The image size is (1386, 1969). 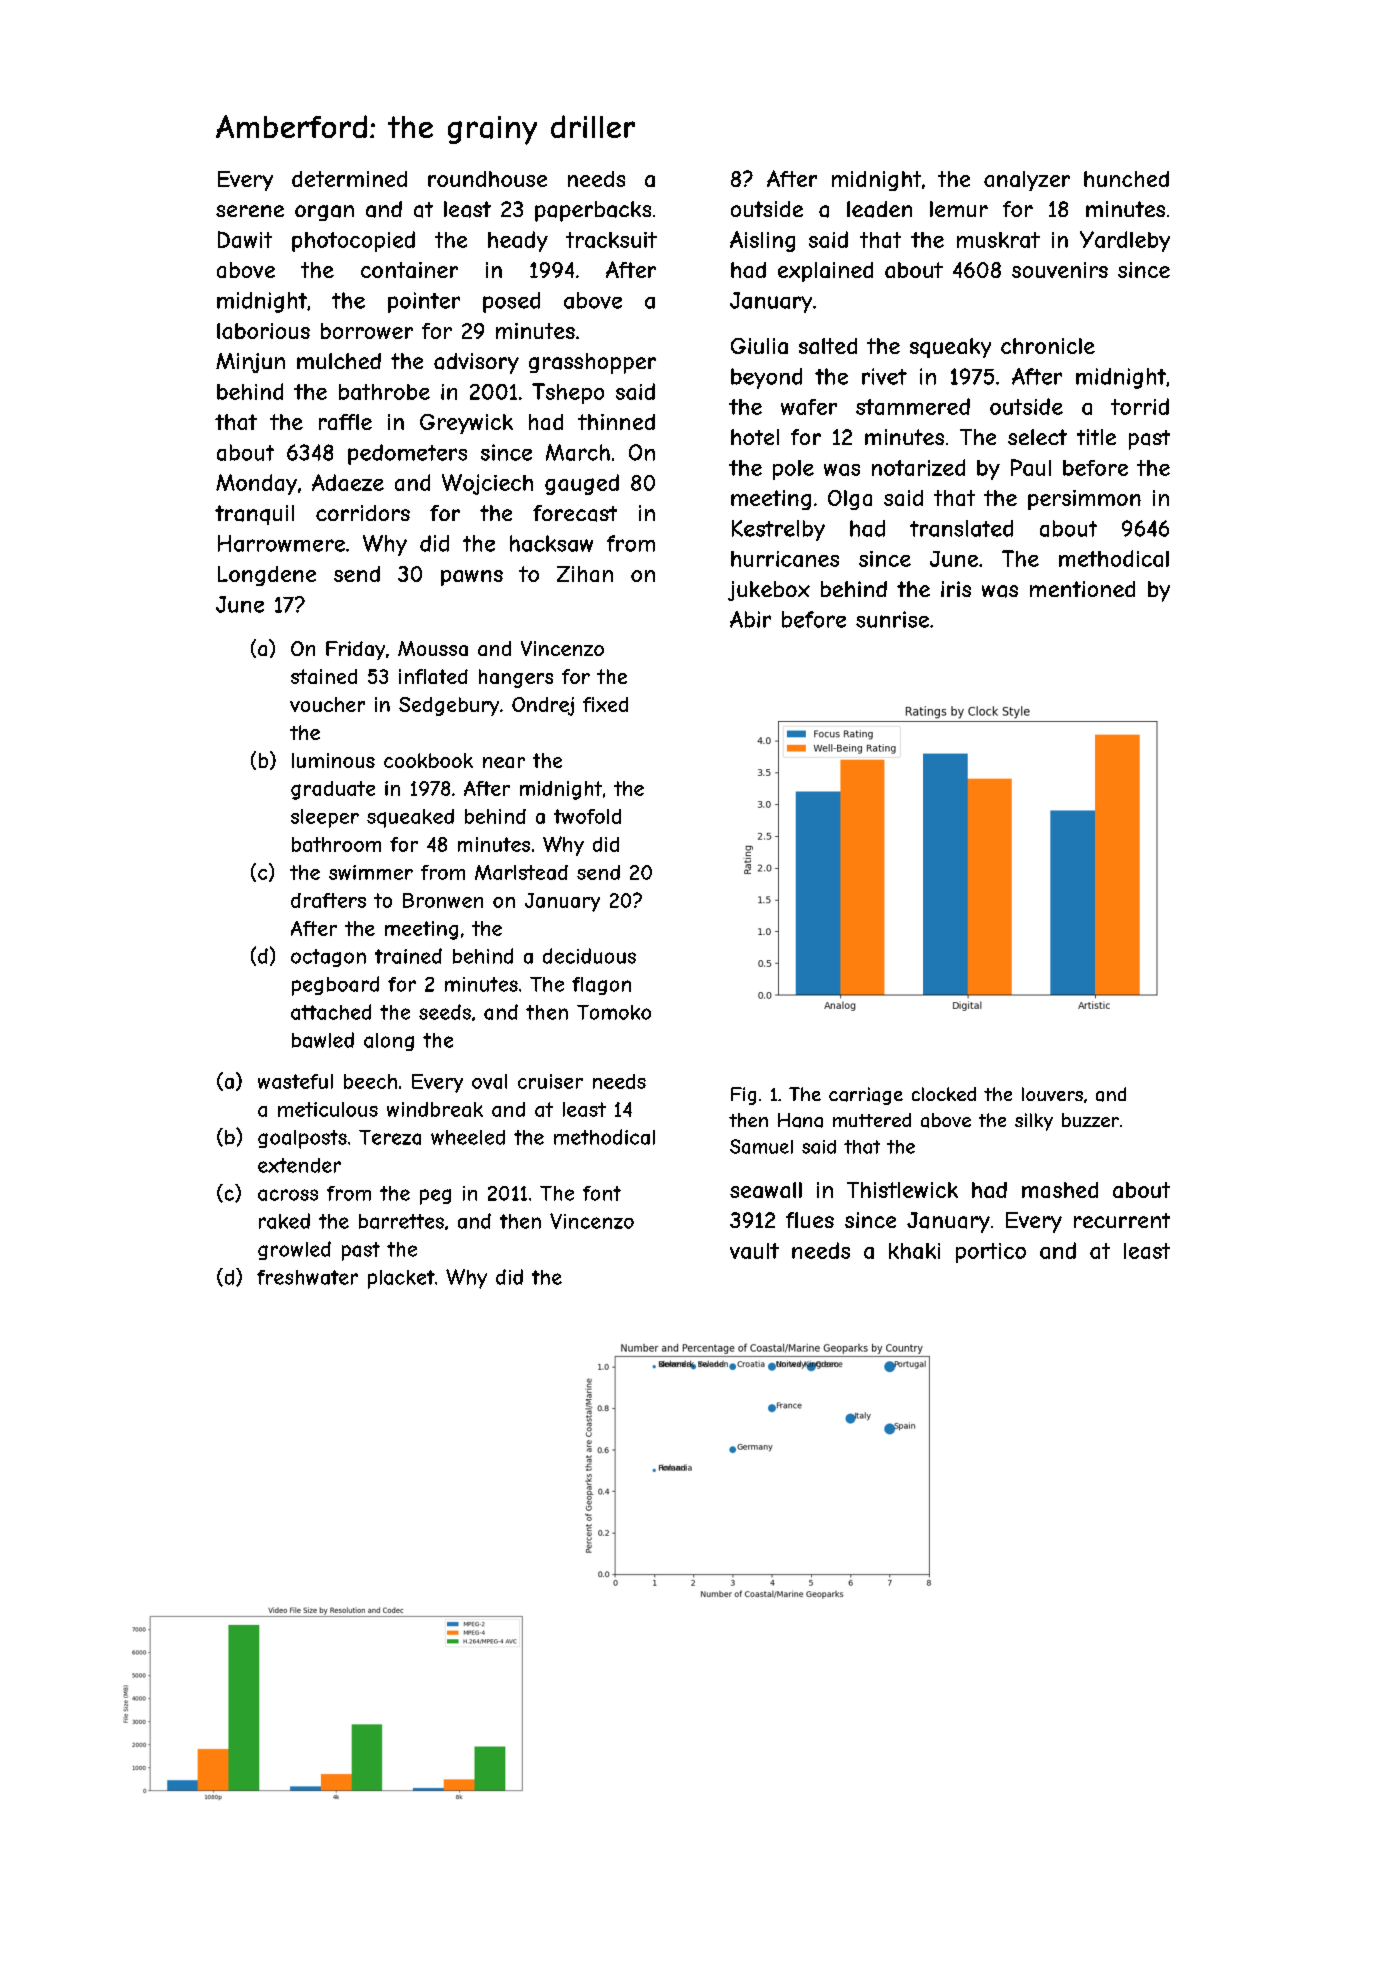 I want to click on roundhouse, so click(x=487, y=179).
